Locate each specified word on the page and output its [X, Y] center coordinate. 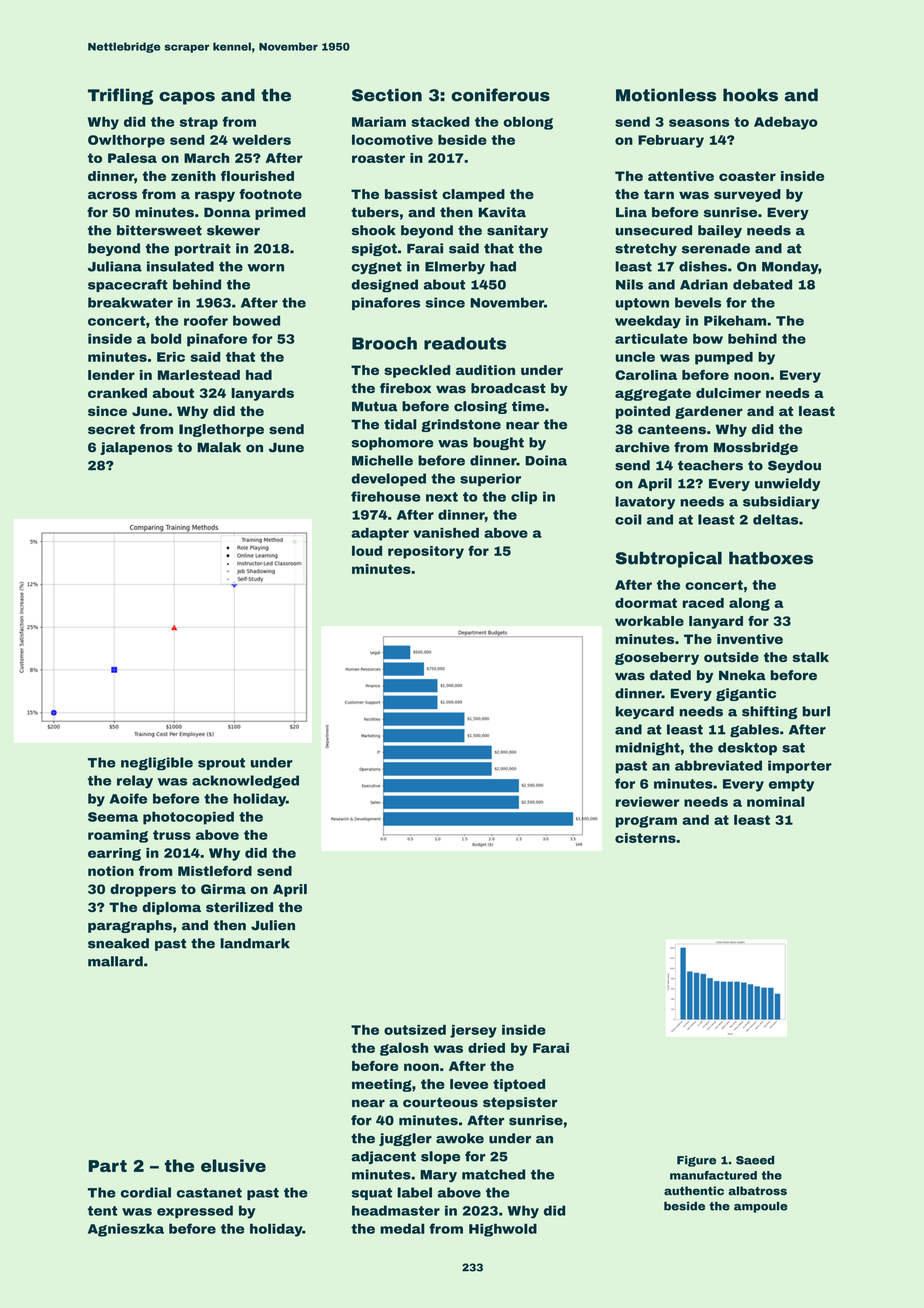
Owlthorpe [126, 141]
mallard [115, 961]
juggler [405, 1139]
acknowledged [245, 782]
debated [762, 284]
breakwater [130, 302]
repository [426, 552]
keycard [645, 712]
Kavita [502, 212]
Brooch [384, 343]
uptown [642, 304]
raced [703, 603]
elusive [233, 1165]
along [749, 604]
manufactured [713, 1175]
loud [367, 550]
